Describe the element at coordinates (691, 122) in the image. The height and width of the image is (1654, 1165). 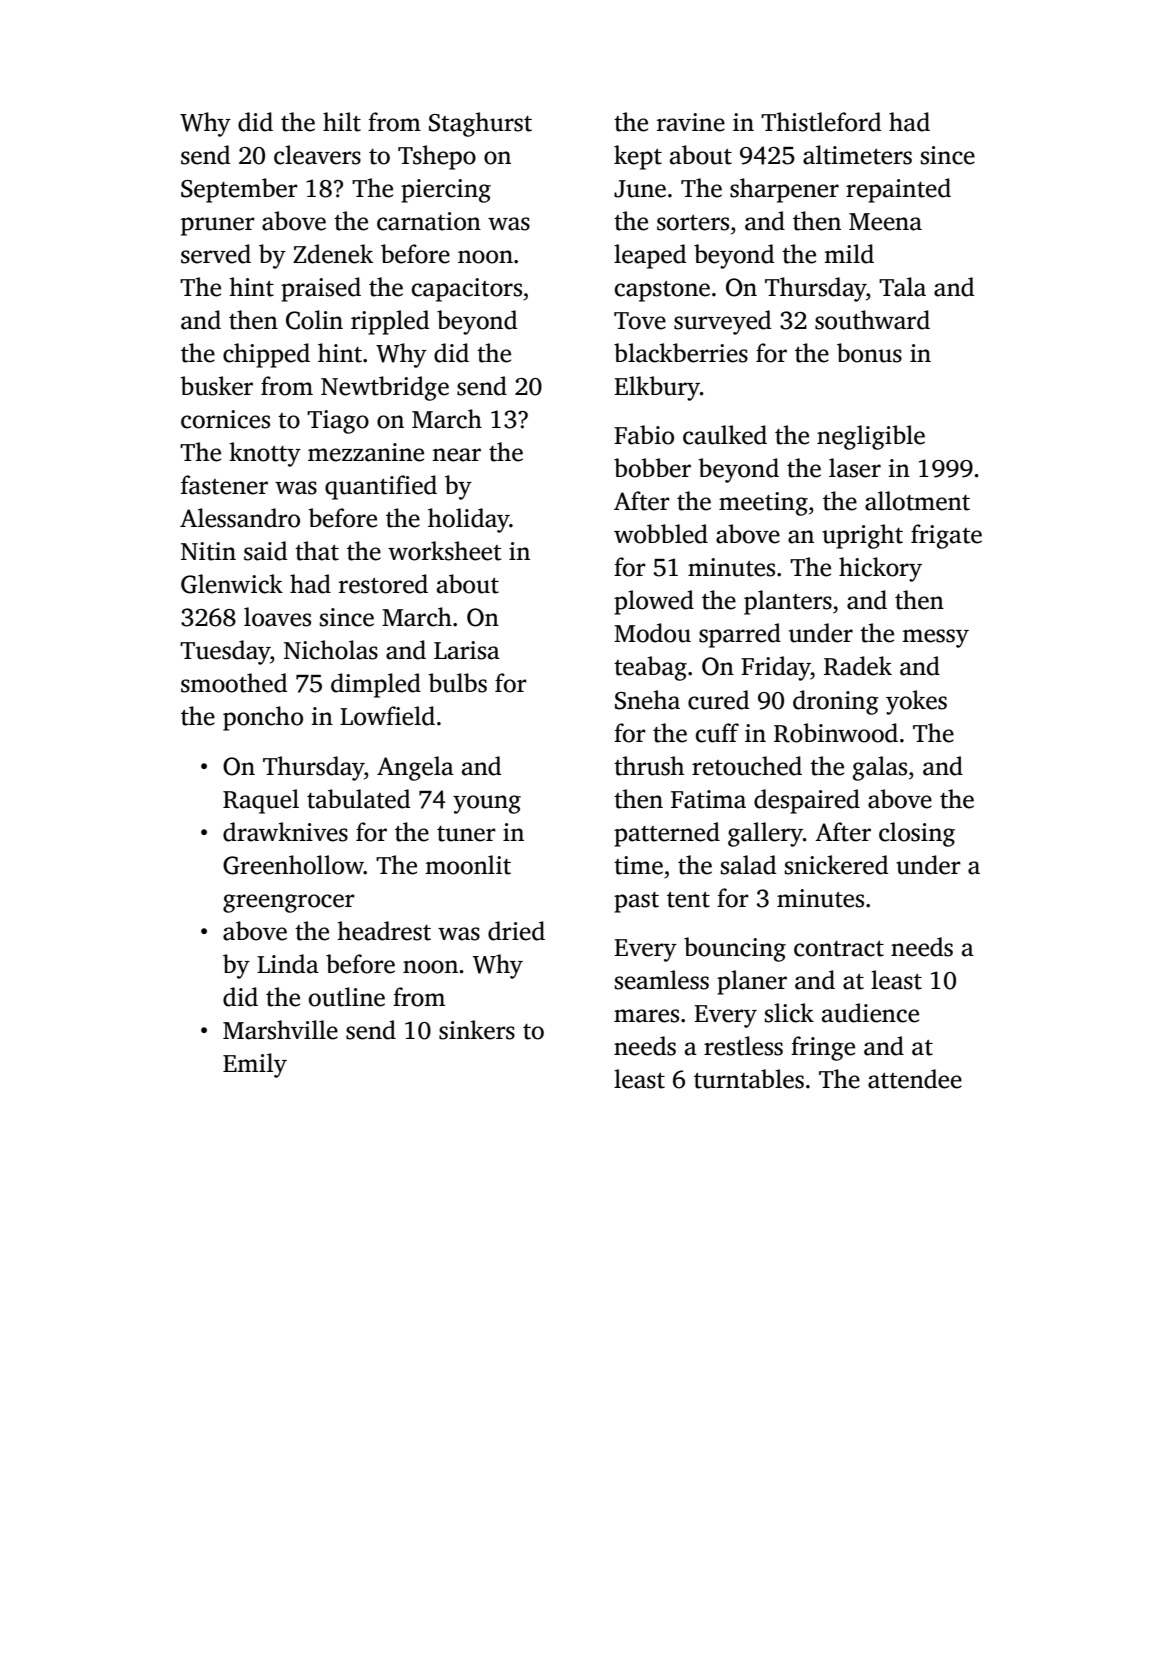
I see `ravine` at that location.
